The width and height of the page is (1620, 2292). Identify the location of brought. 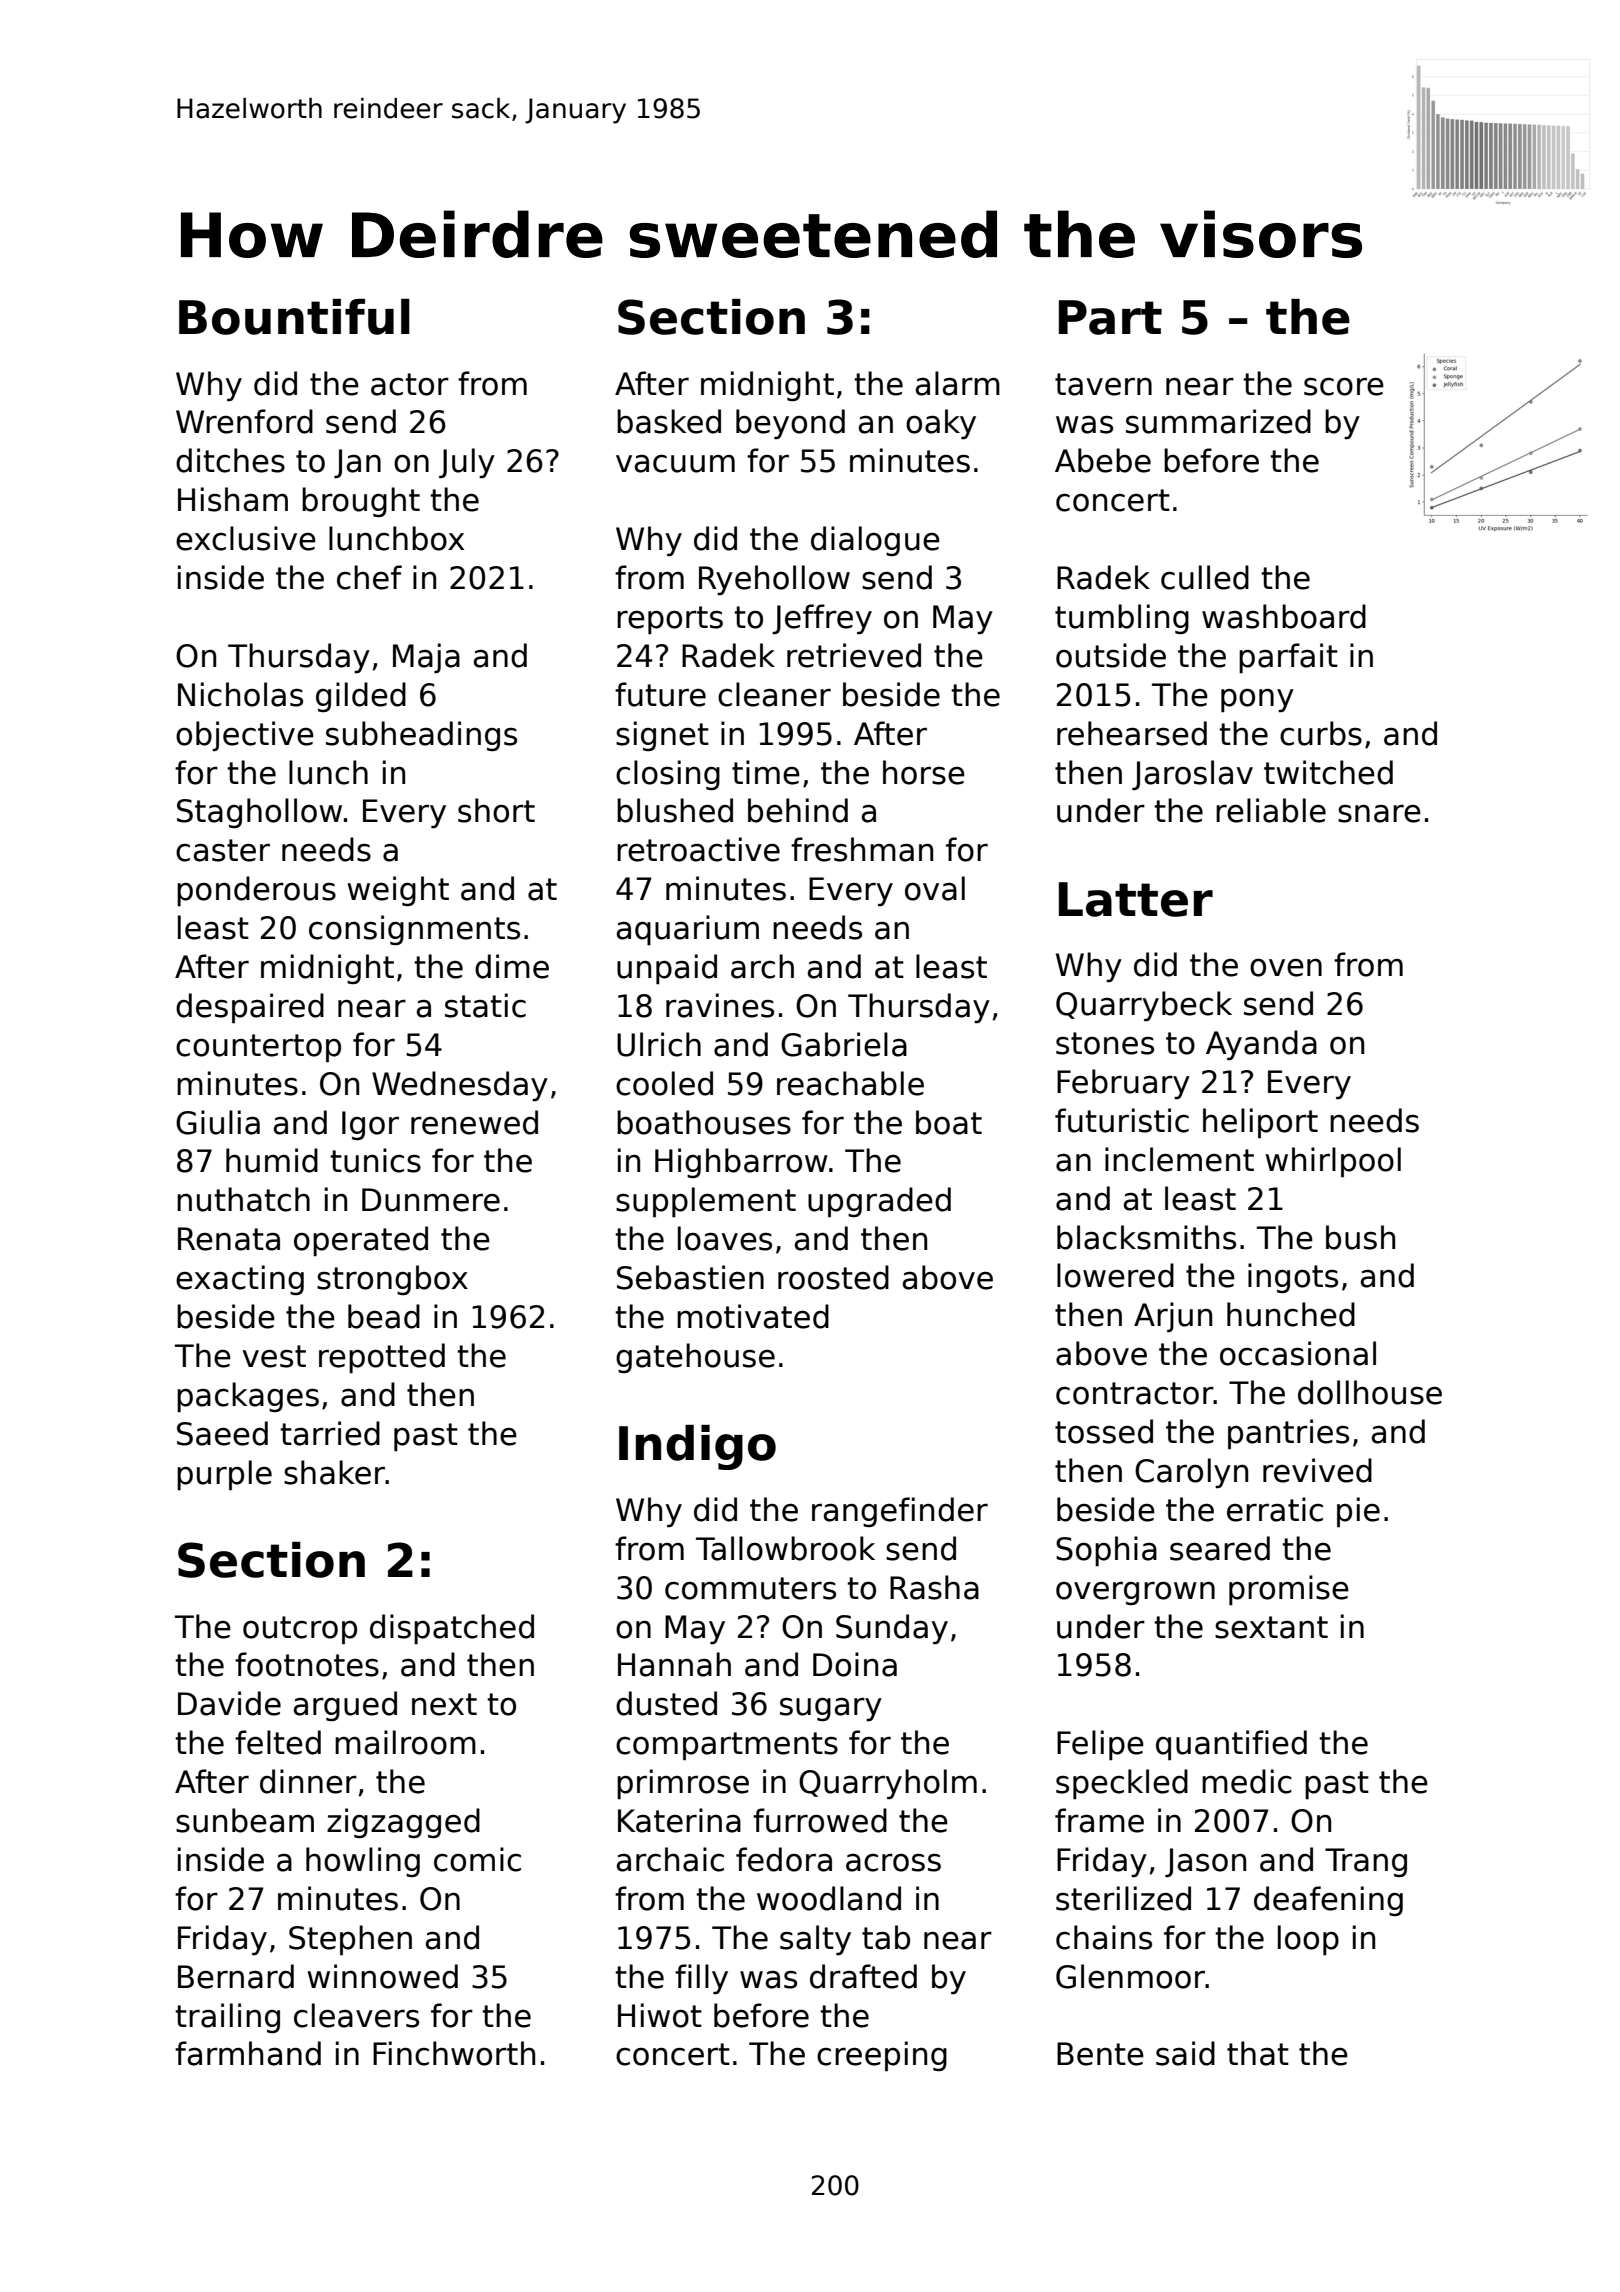
(361, 502).
